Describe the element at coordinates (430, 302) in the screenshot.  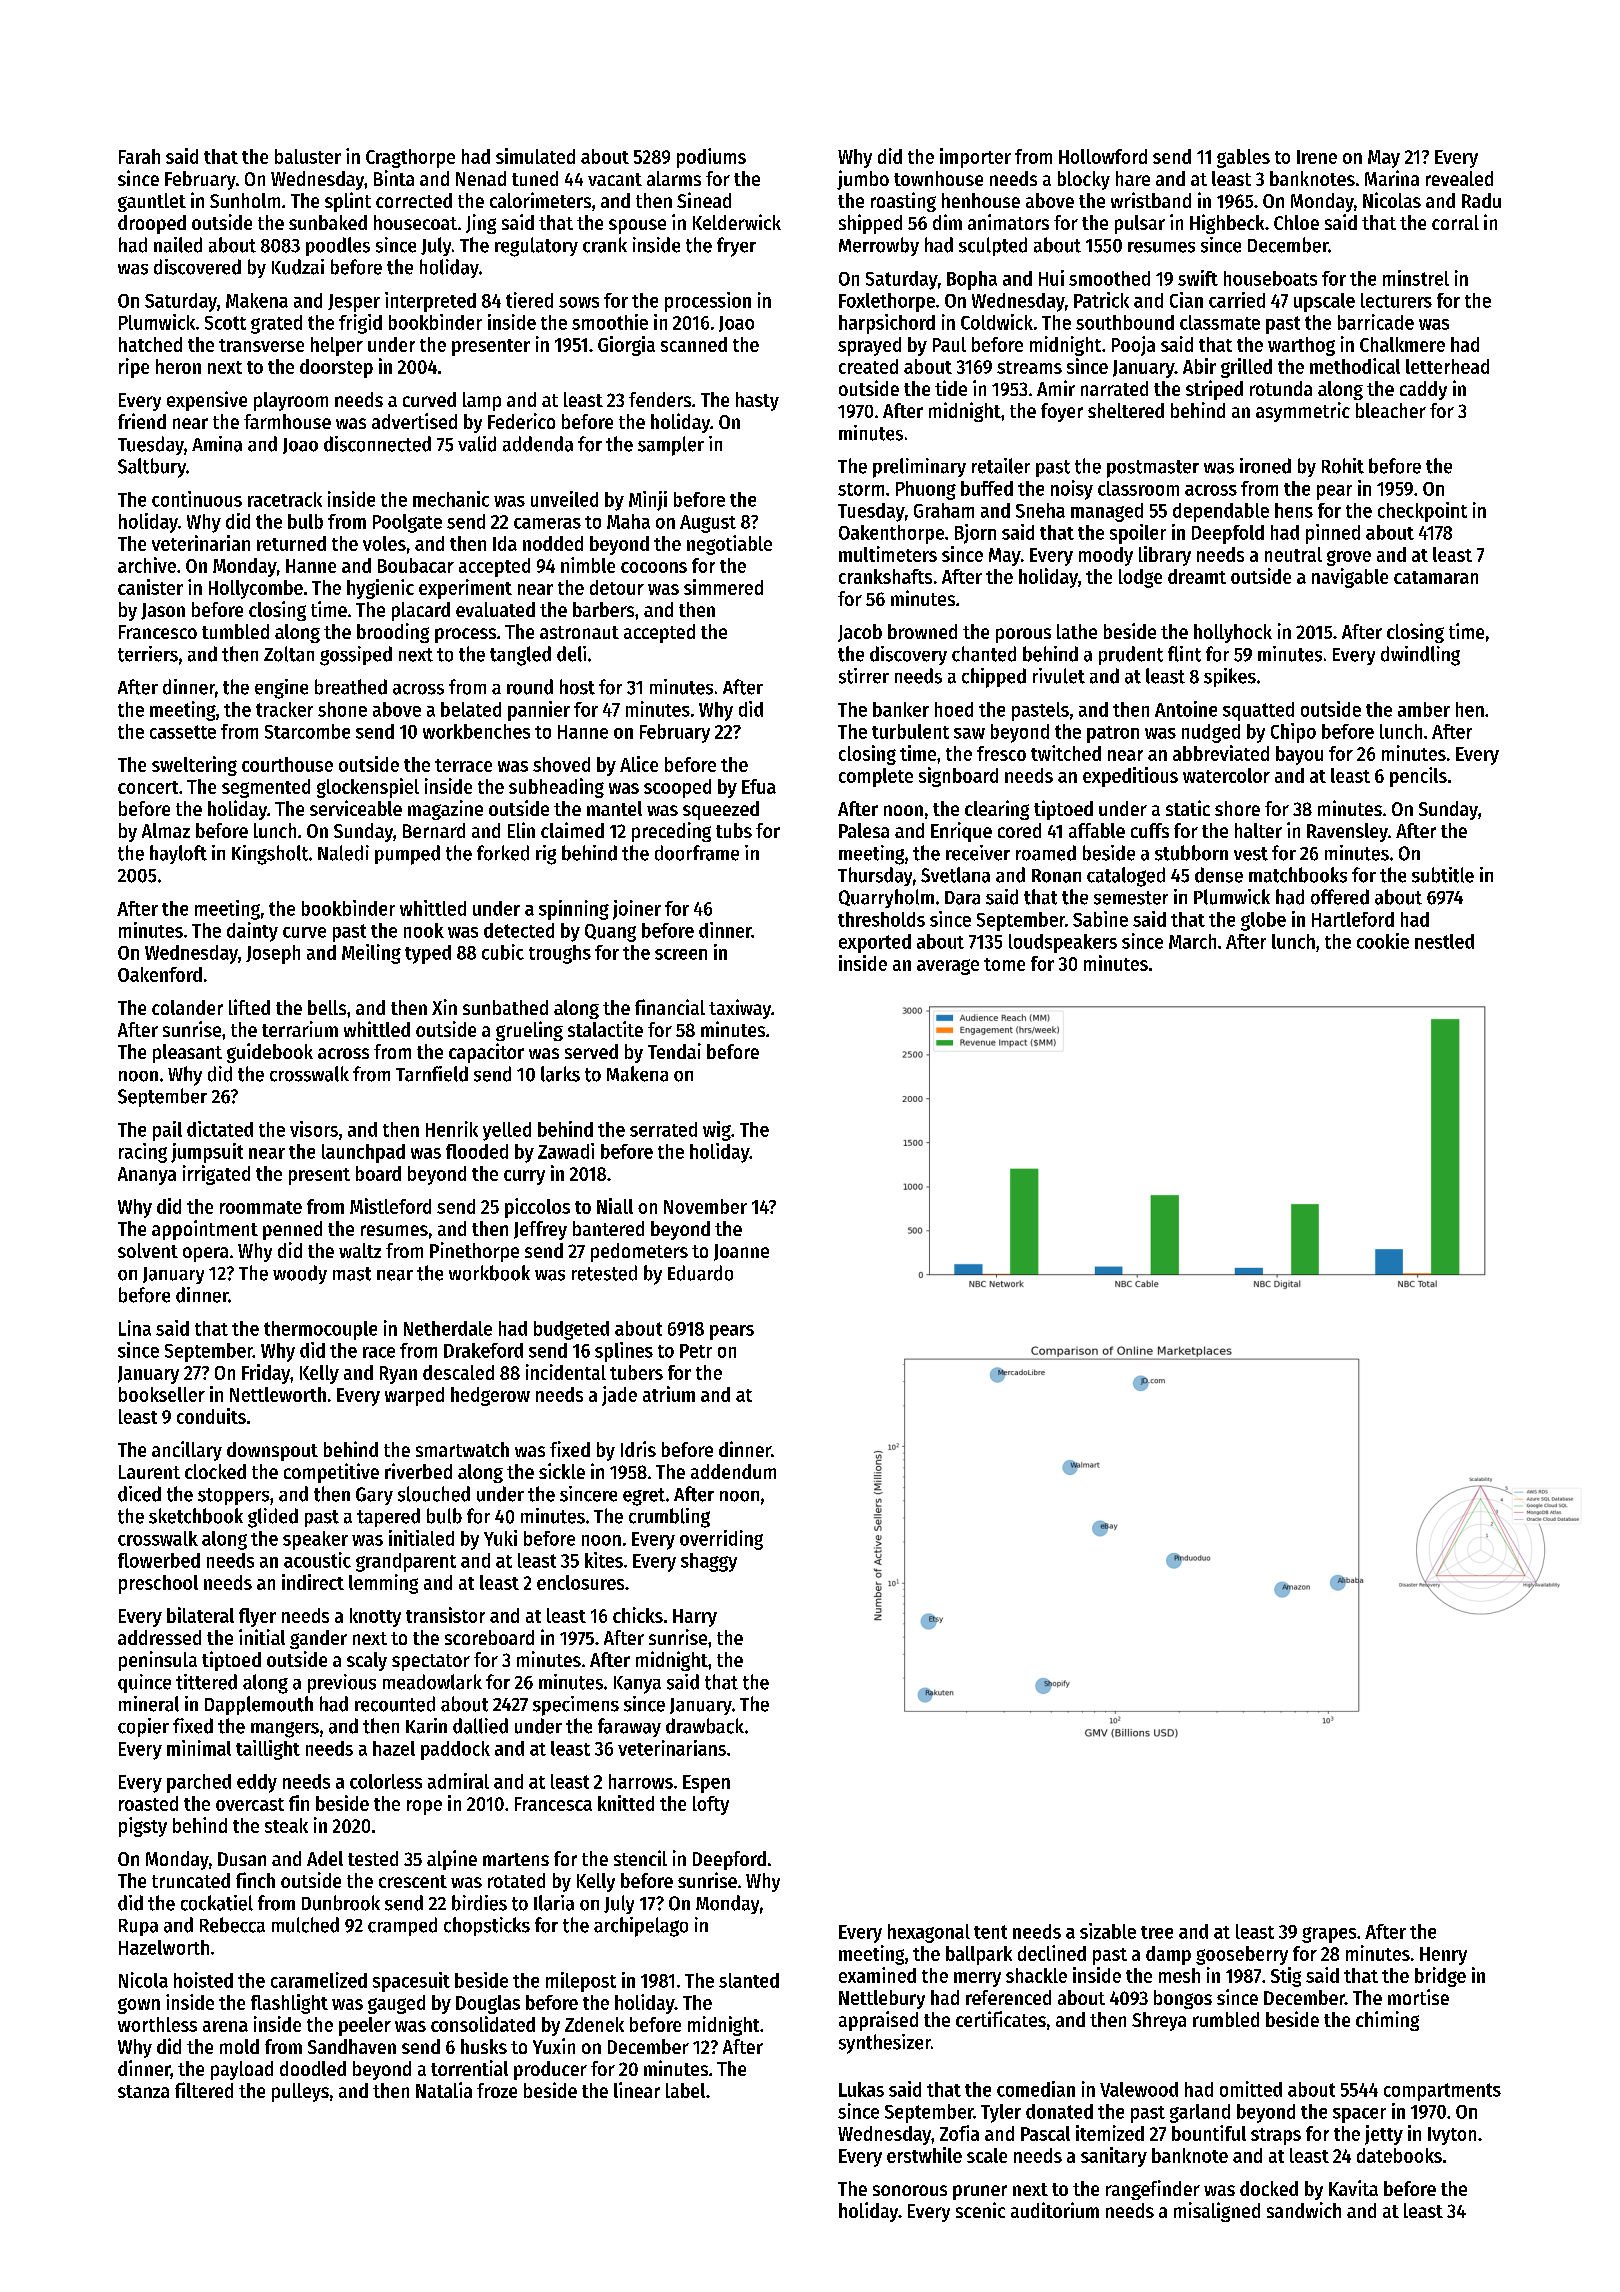
I see `interpreted` at that location.
